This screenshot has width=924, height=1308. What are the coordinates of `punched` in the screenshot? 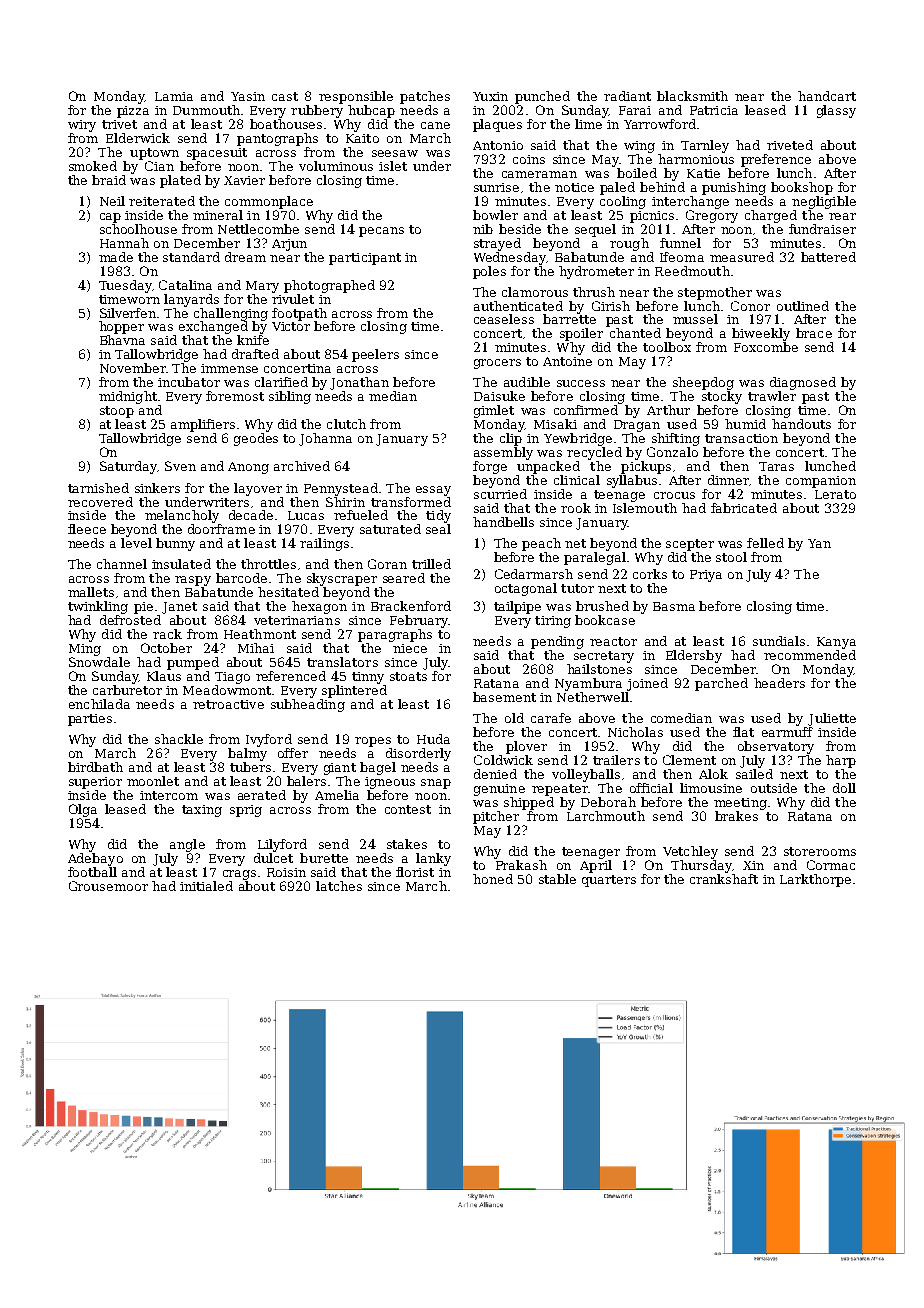 It's located at (542, 97).
